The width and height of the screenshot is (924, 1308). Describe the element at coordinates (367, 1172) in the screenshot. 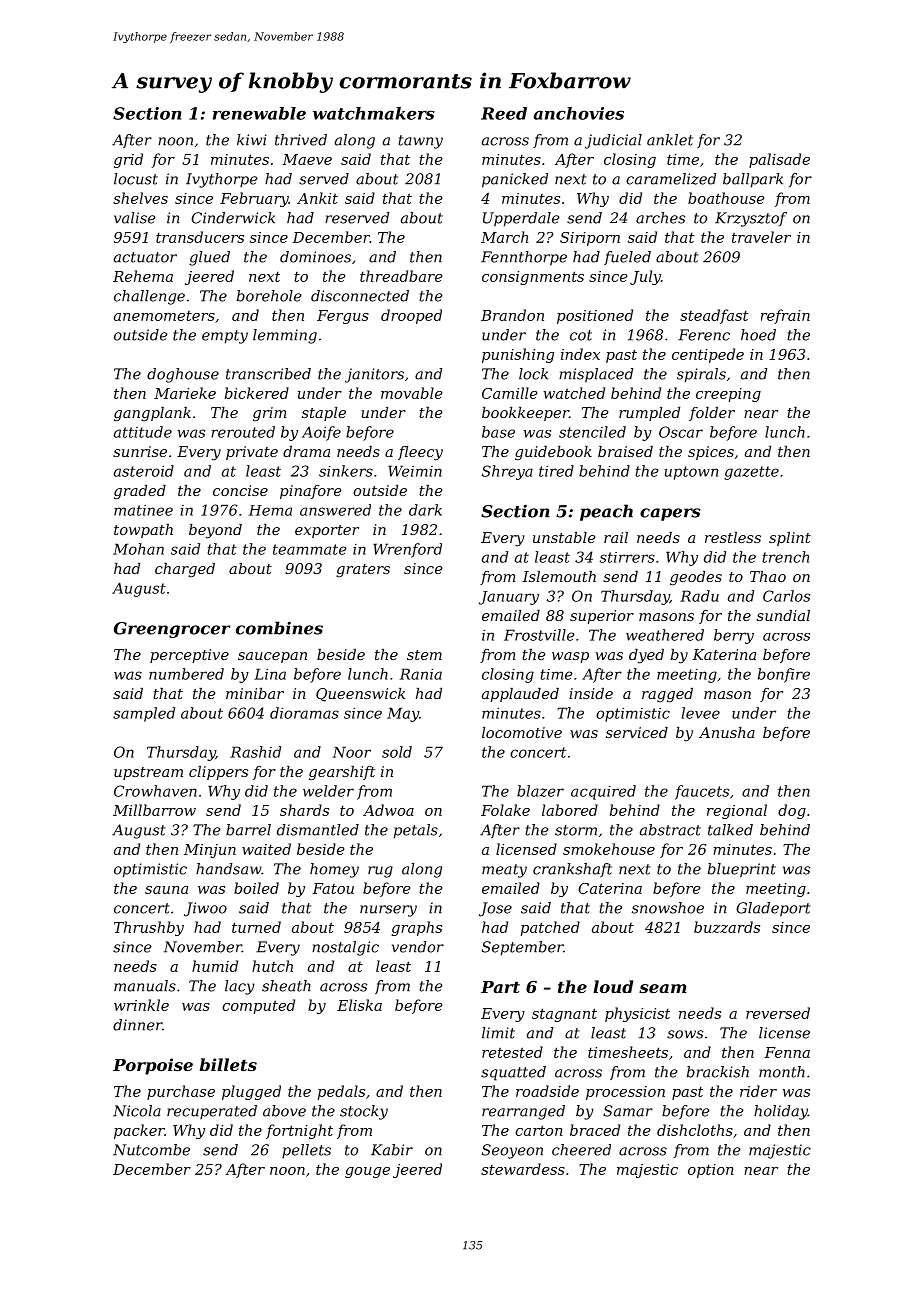

I see `gouge` at that location.
